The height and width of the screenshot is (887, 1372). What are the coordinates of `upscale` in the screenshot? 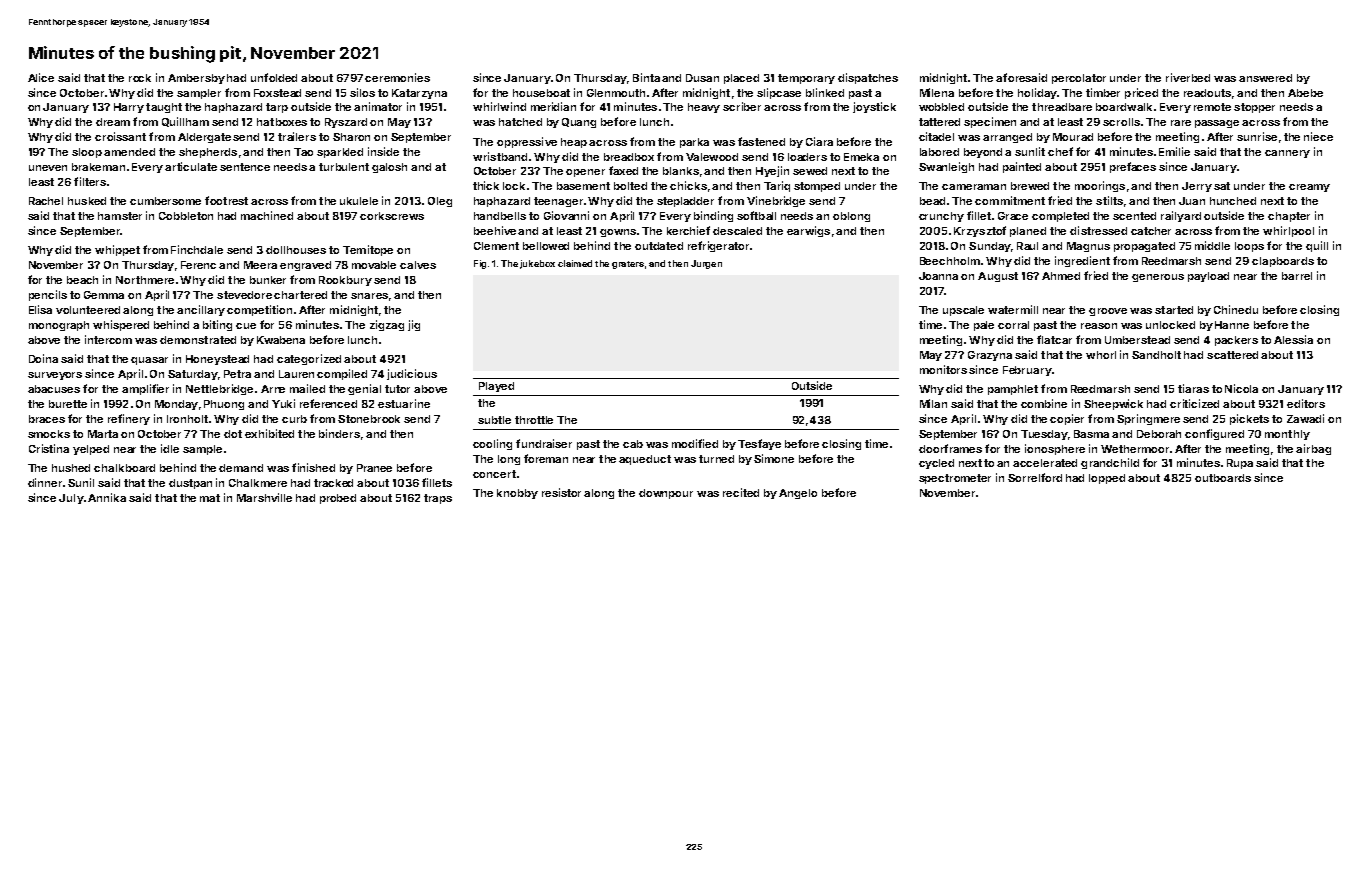 It's located at (963, 311).
